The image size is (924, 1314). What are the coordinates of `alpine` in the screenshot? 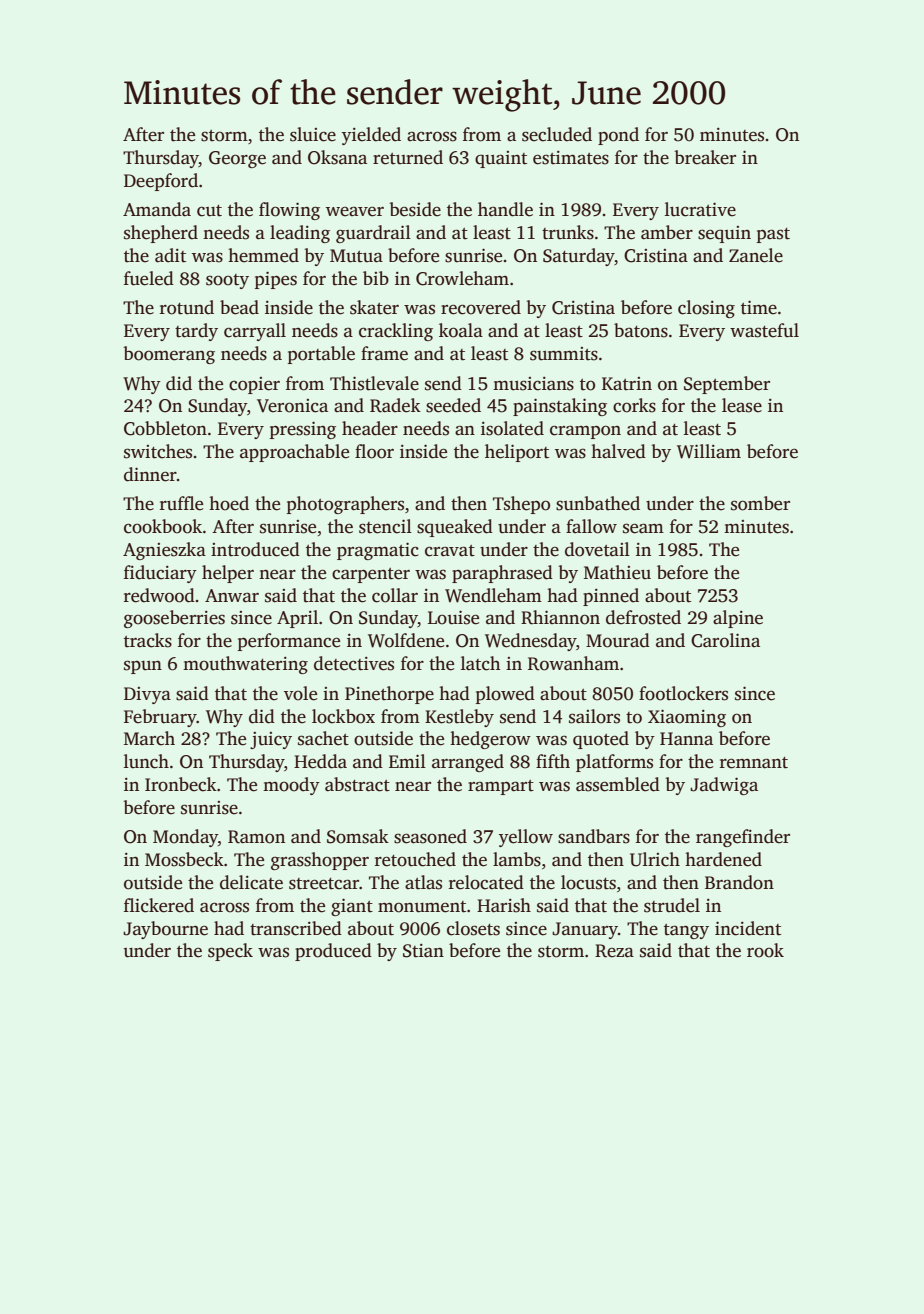 It's located at (738, 619).
